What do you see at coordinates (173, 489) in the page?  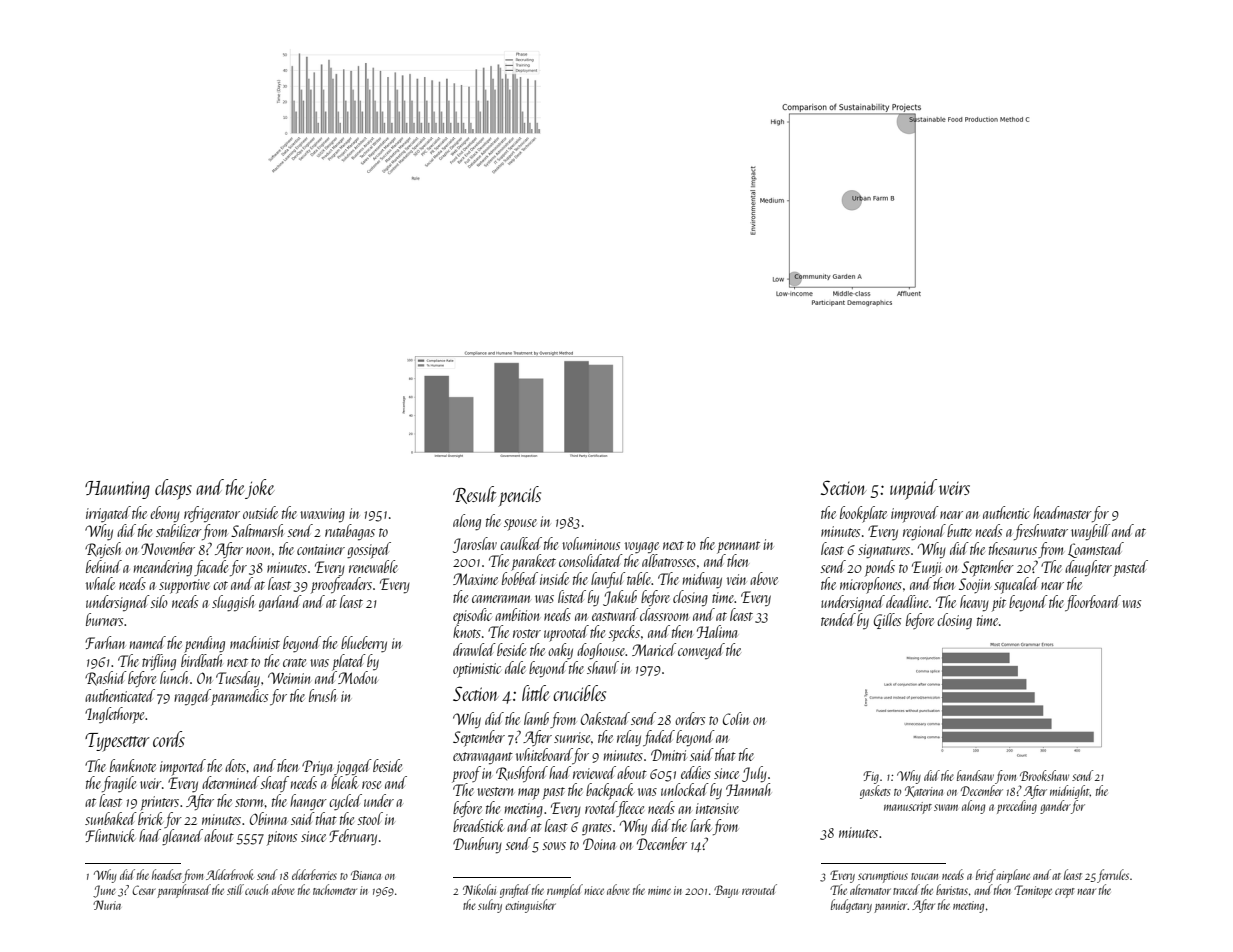 I see `clasps` at bounding box center [173, 489].
